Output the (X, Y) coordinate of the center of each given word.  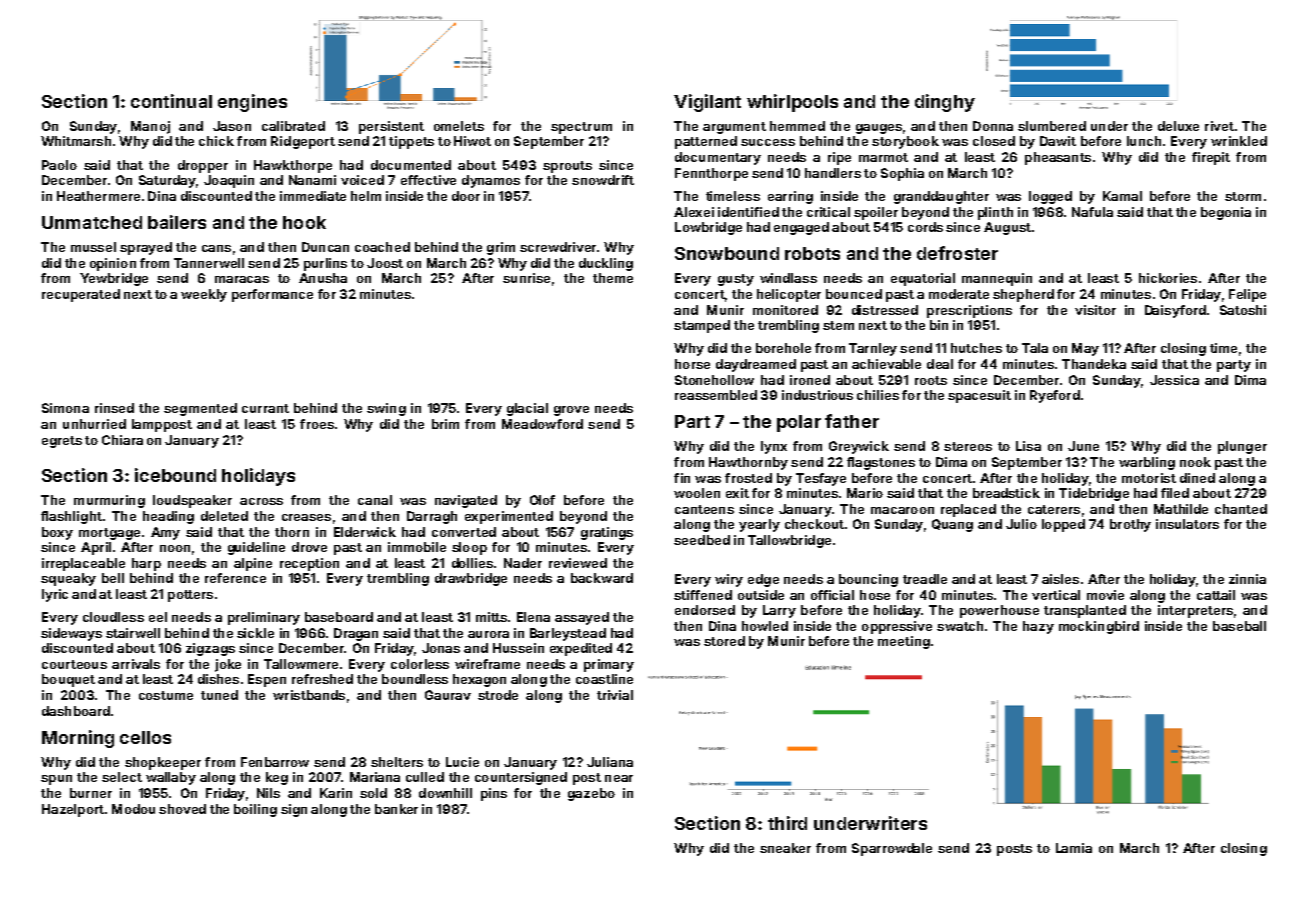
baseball (1239, 626)
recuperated (81, 295)
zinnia (1247, 579)
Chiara (122, 440)
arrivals (136, 664)
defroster (957, 253)
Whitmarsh (76, 141)
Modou (133, 809)
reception (309, 564)
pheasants (1058, 158)
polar (799, 423)
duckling (606, 264)
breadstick (1006, 493)
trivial (615, 695)
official (832, 595)
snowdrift (603, 180)
